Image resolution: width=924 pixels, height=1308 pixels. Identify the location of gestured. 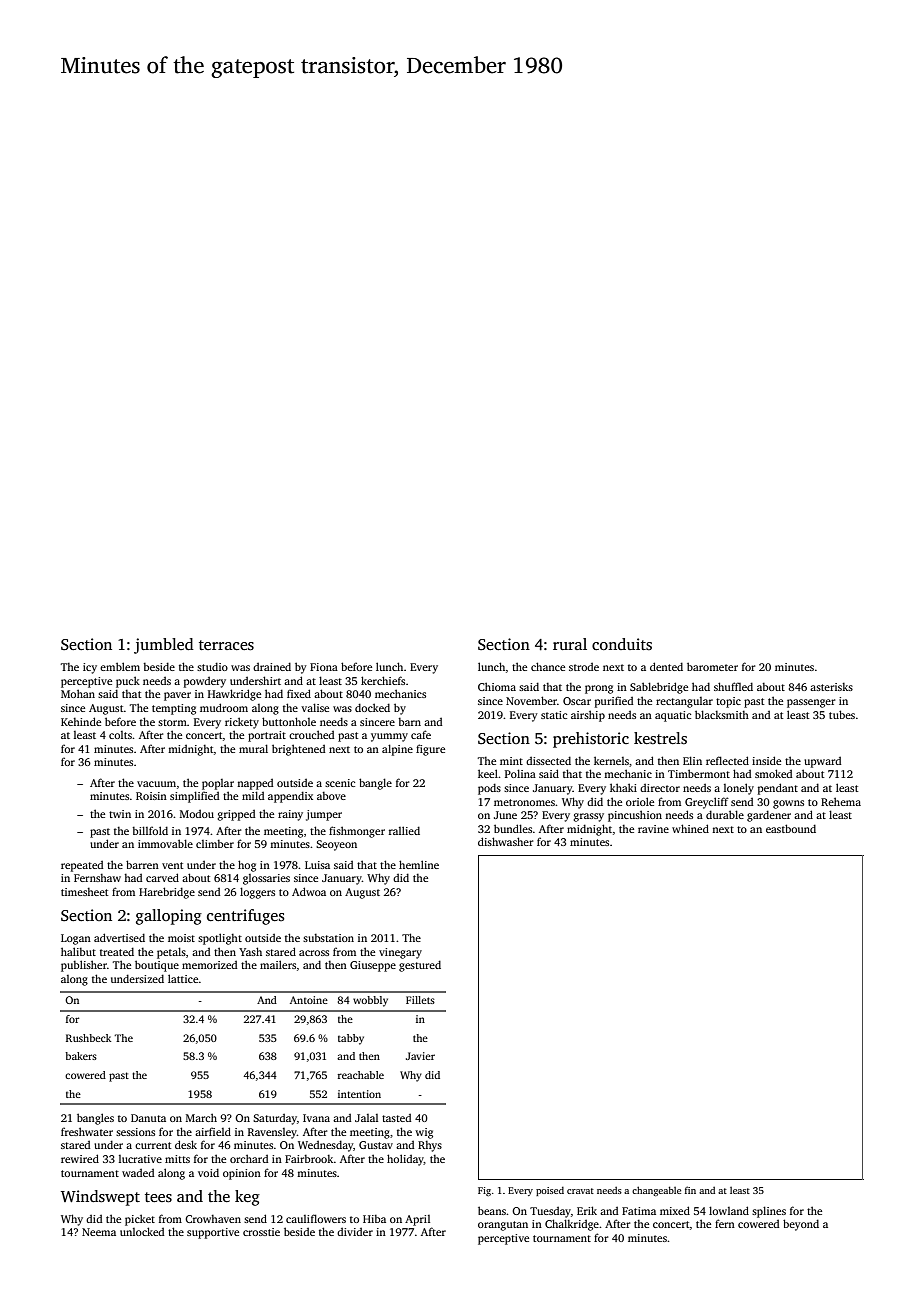
(420, 966).
